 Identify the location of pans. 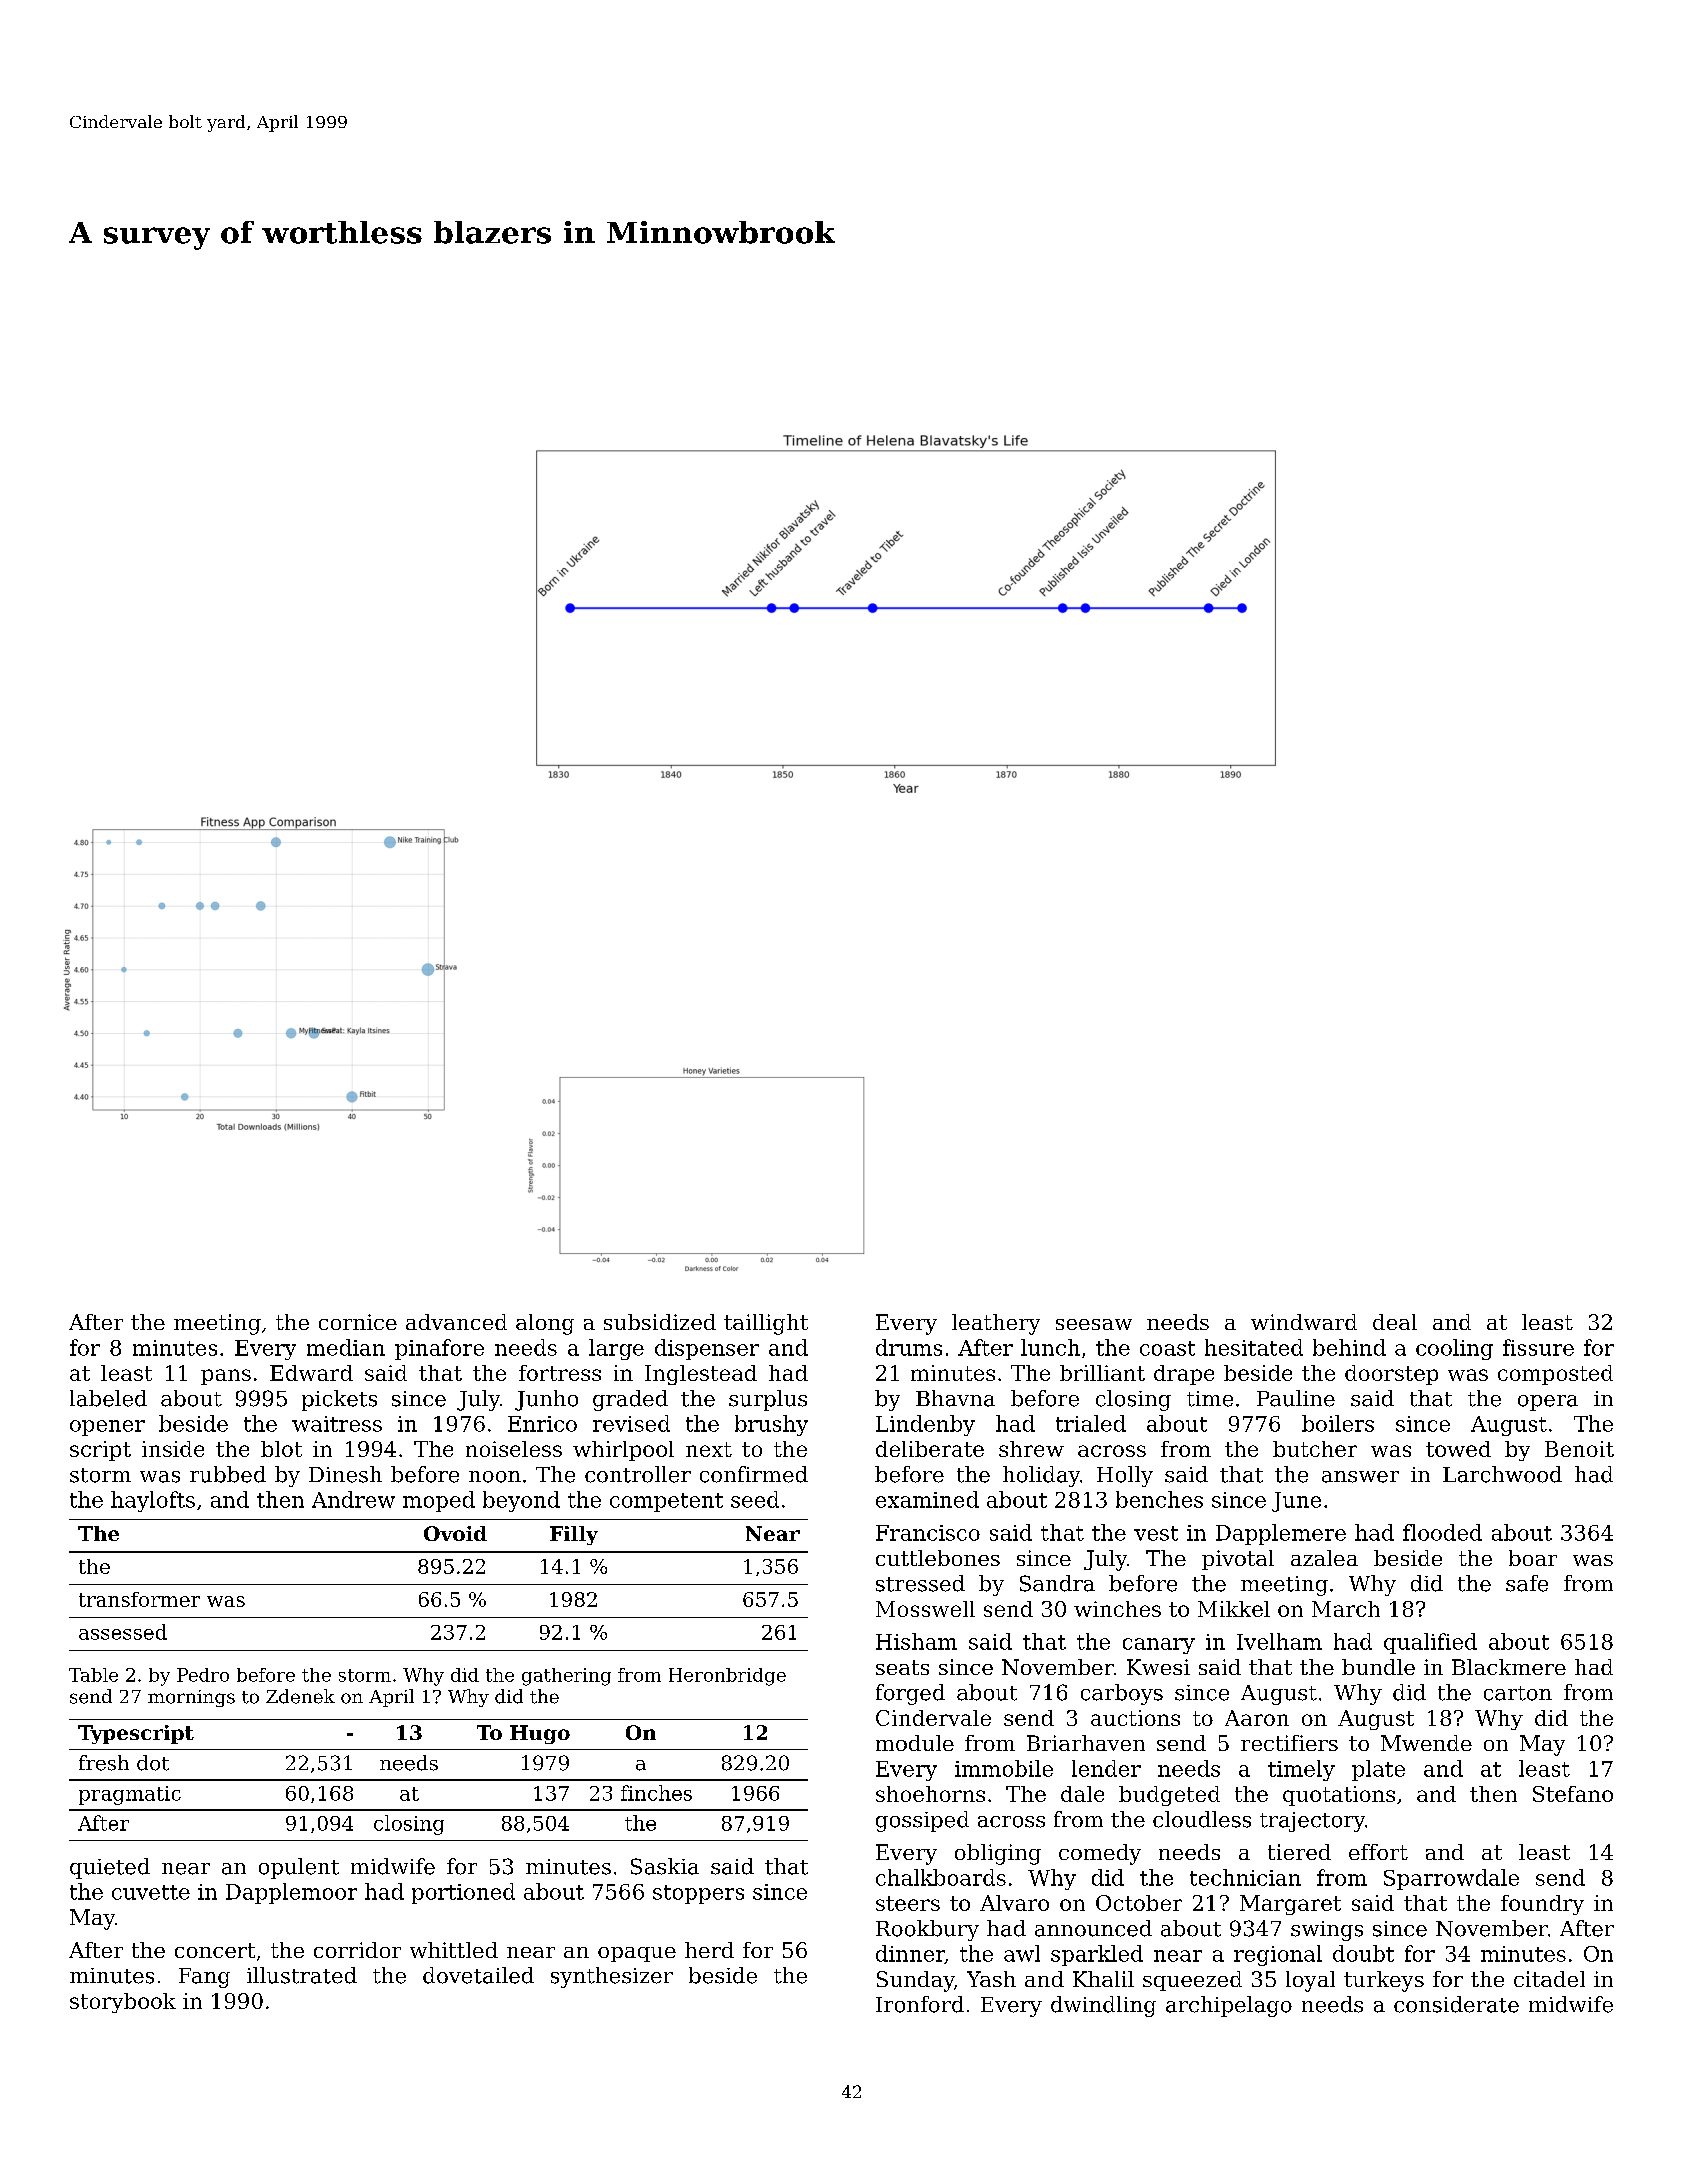
(226, 1377).
